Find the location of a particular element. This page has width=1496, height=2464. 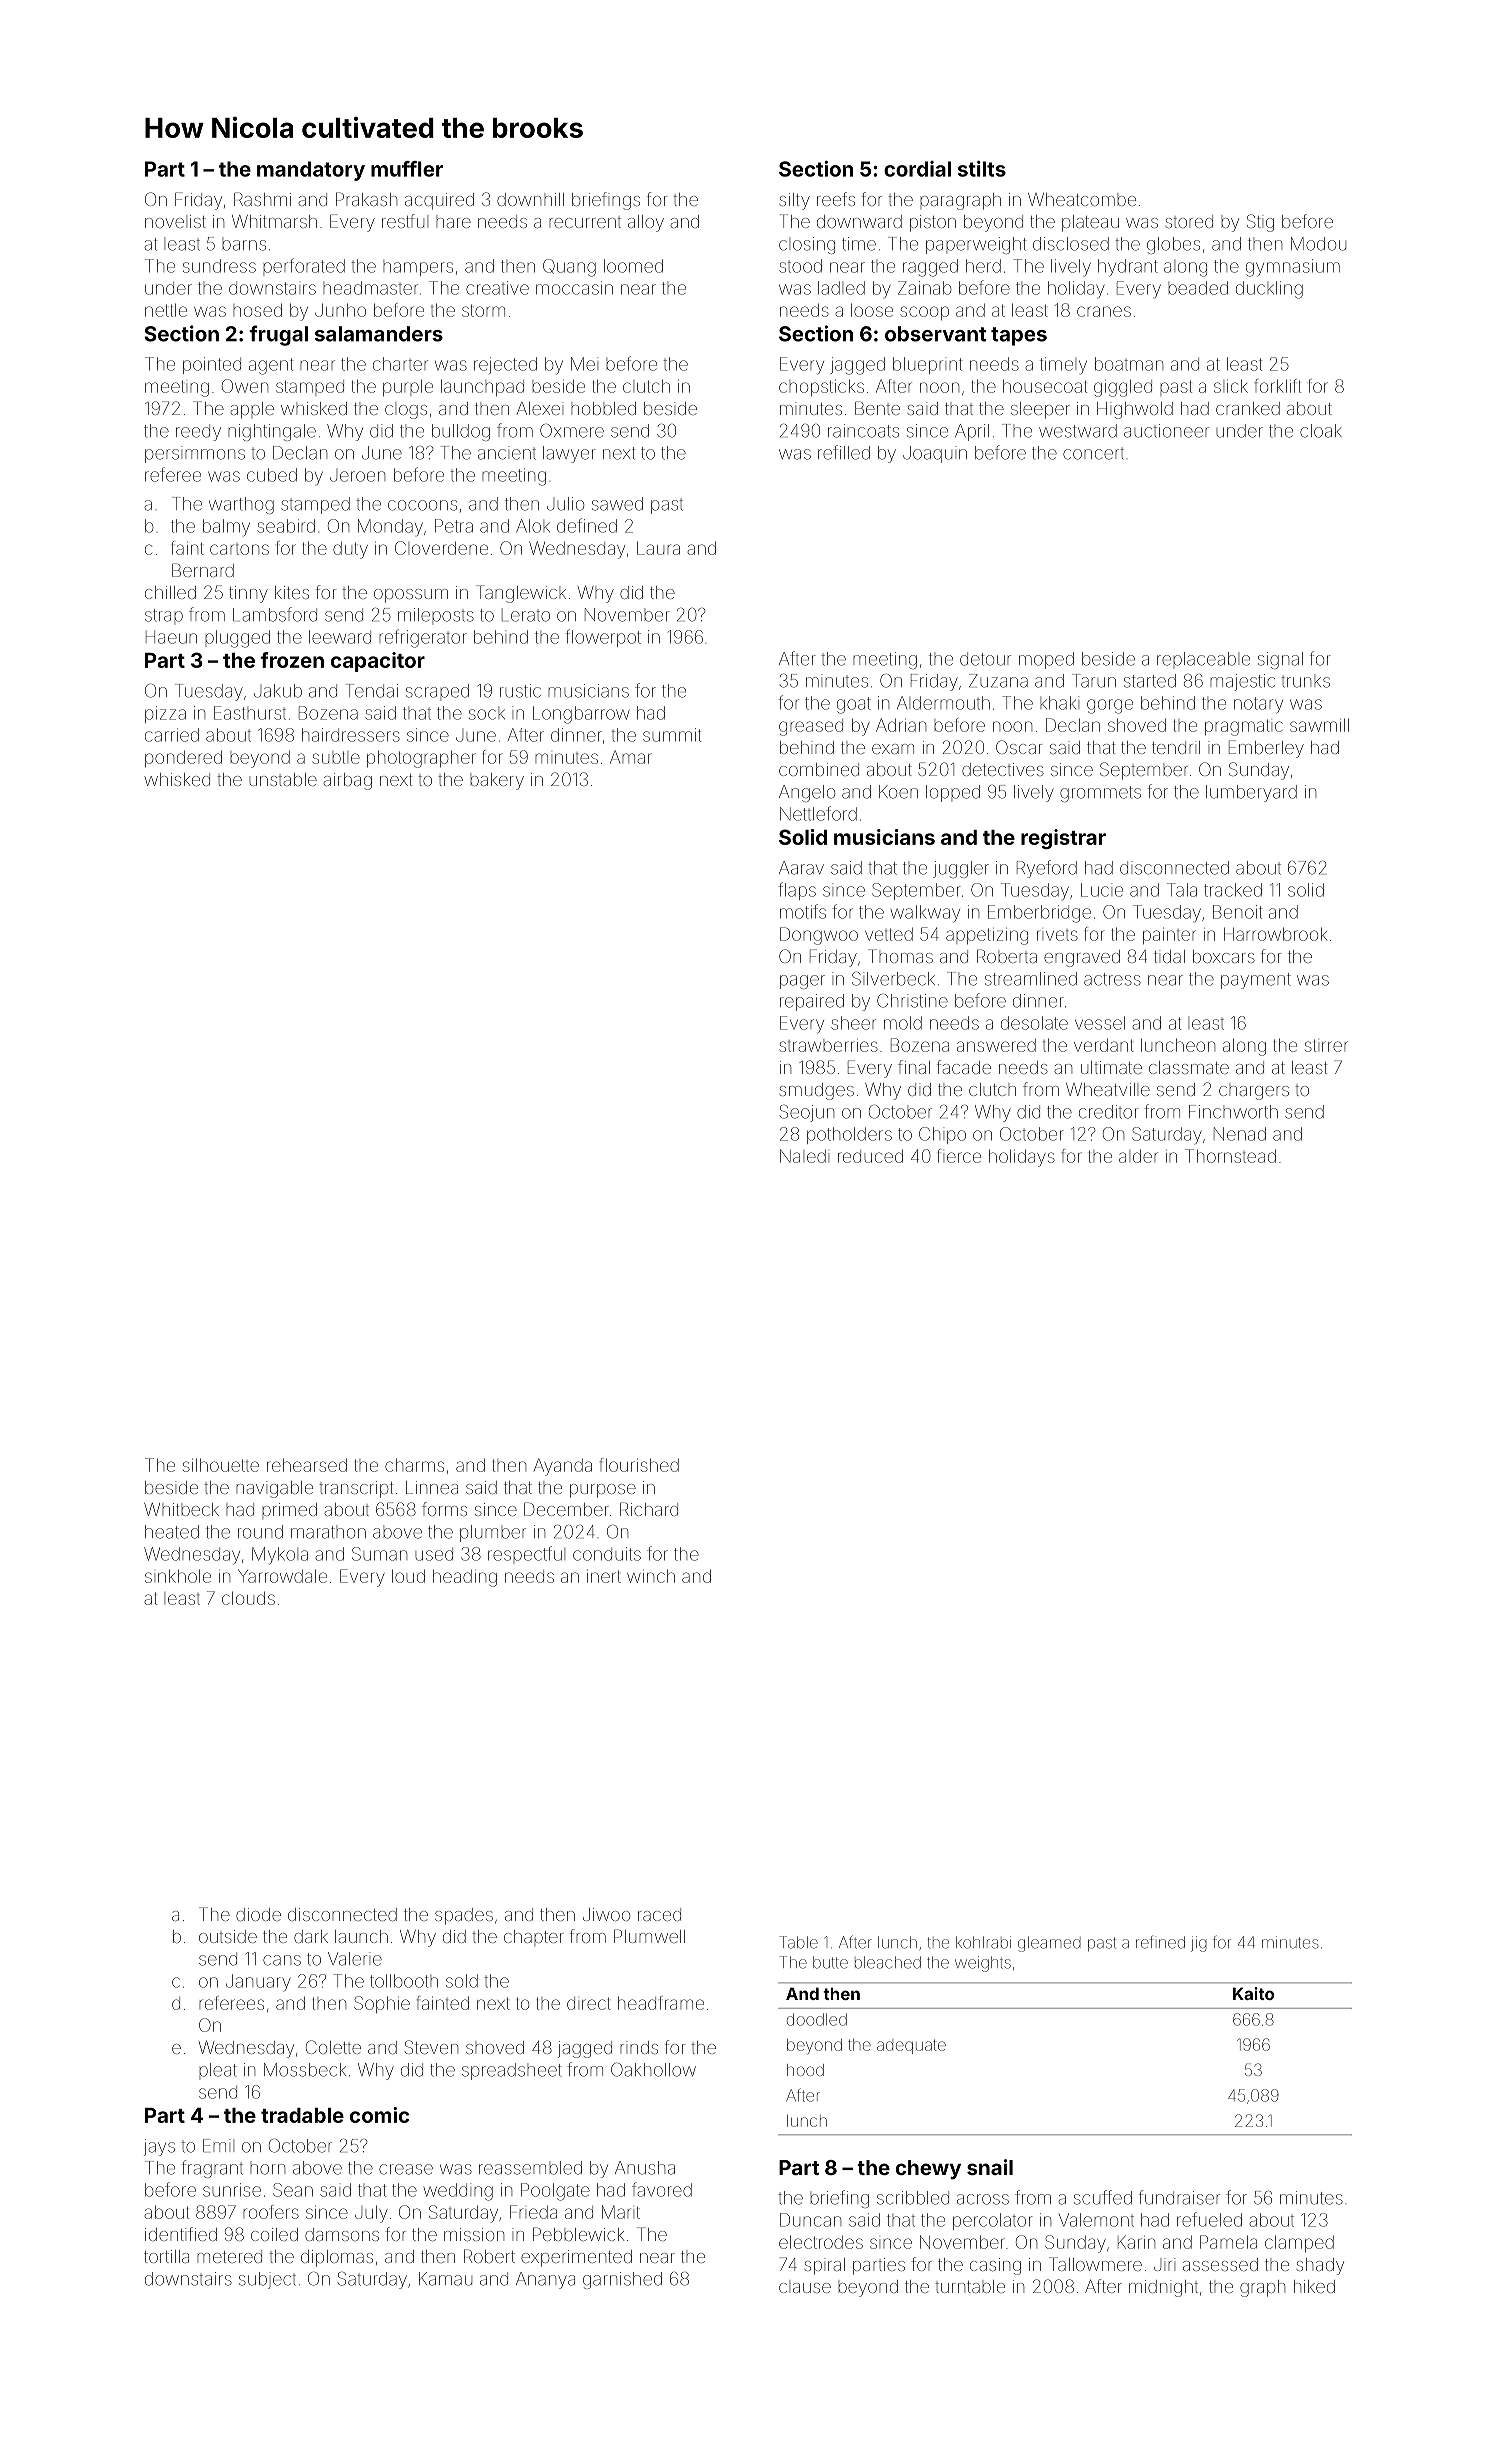

Plumwell is located at coordinates (649, 1936).
